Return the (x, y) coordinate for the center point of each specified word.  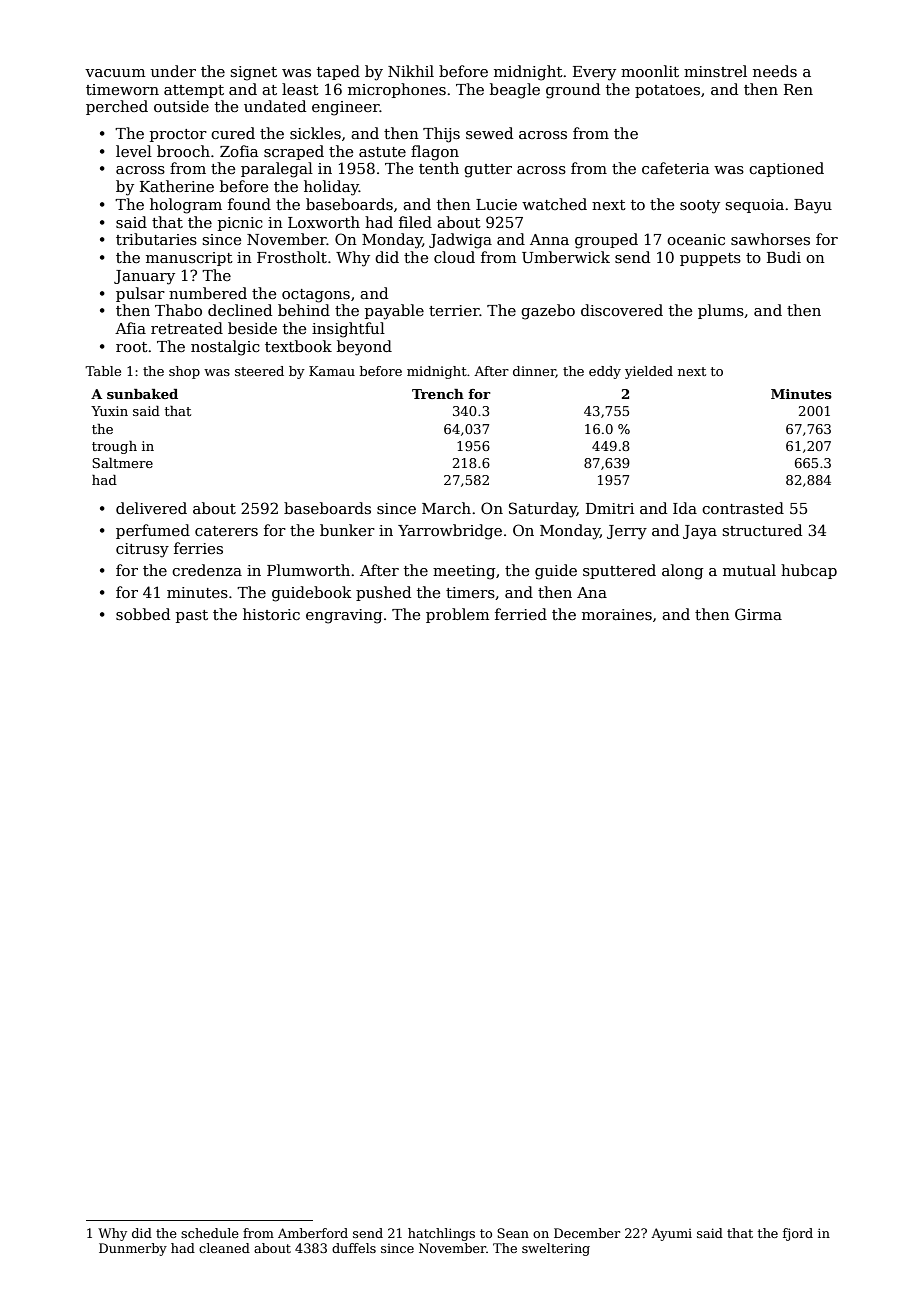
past (192, 616)
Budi (784, 257)
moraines (617, 614)
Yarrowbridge (450, 532)
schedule (210, 1233)
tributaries (156, 239)
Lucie (496, 204)
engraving (344, 616)
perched (117, 107)
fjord (798, 1234)
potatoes (667, 91)
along (682, 572)
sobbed (143, 614)
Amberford (313, 1233)
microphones (397, 90)
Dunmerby (133, 1249)
